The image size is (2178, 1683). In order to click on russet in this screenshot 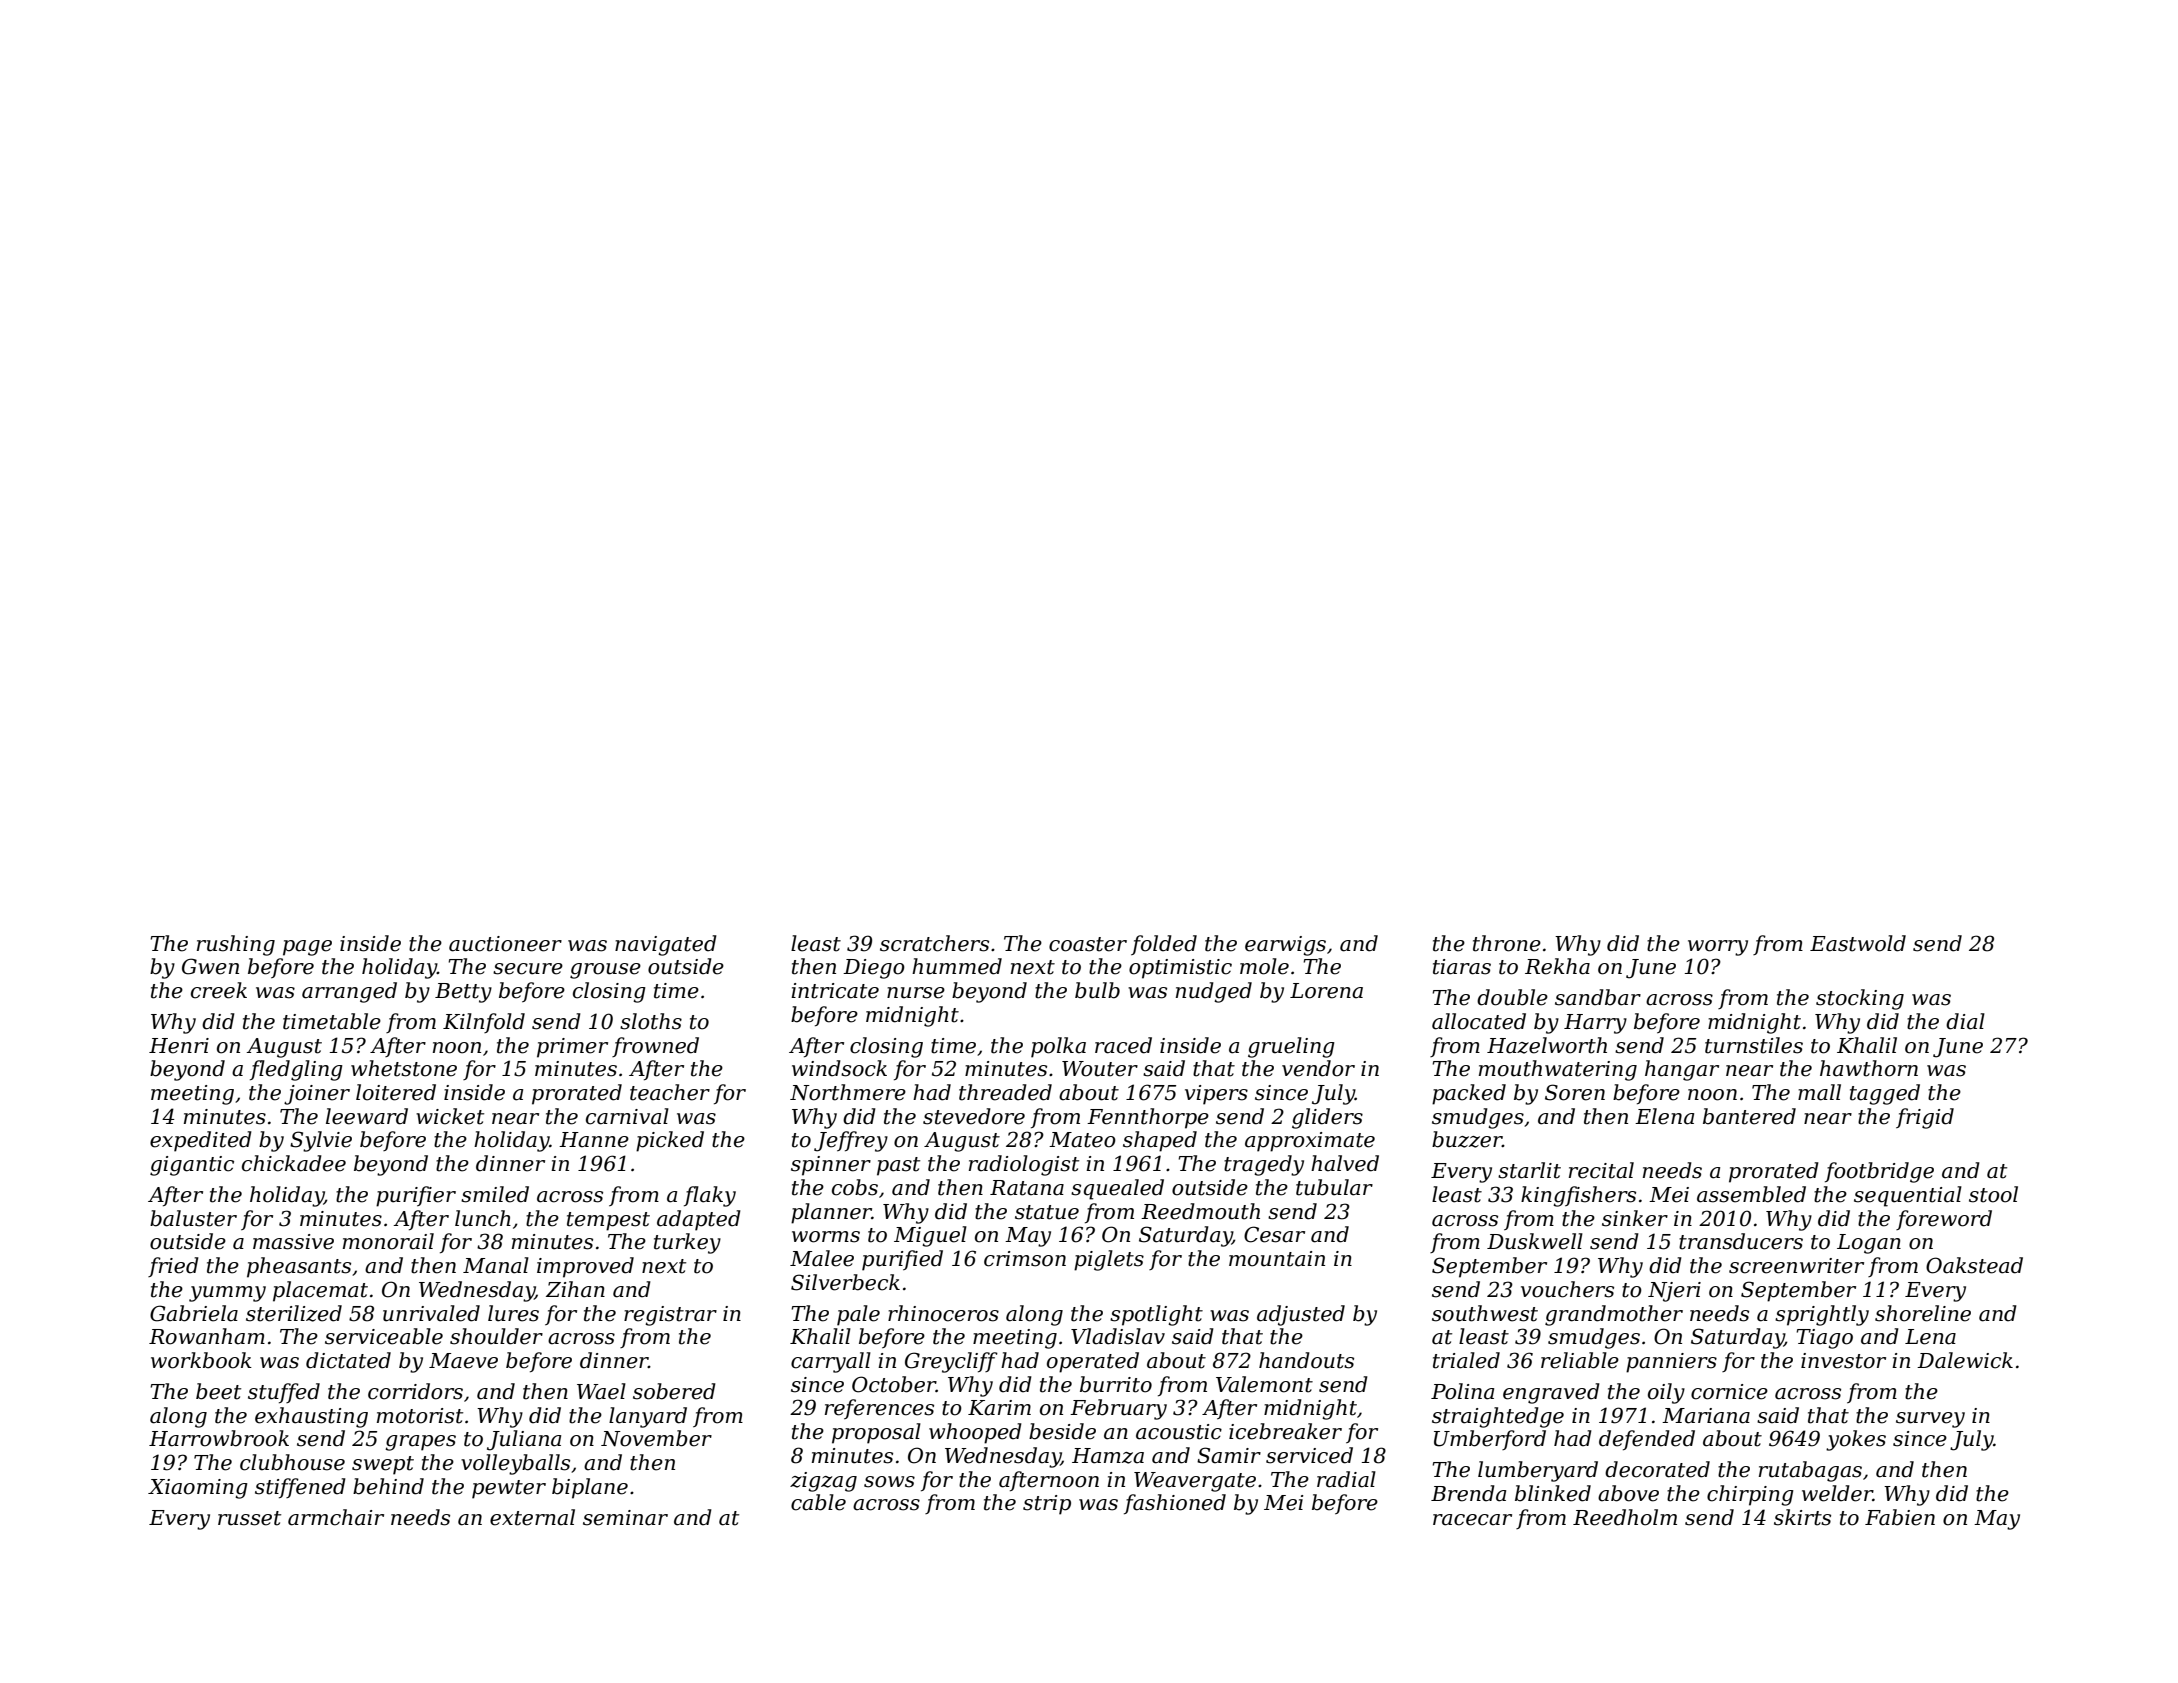, I will do `click(249, 1518)`.
